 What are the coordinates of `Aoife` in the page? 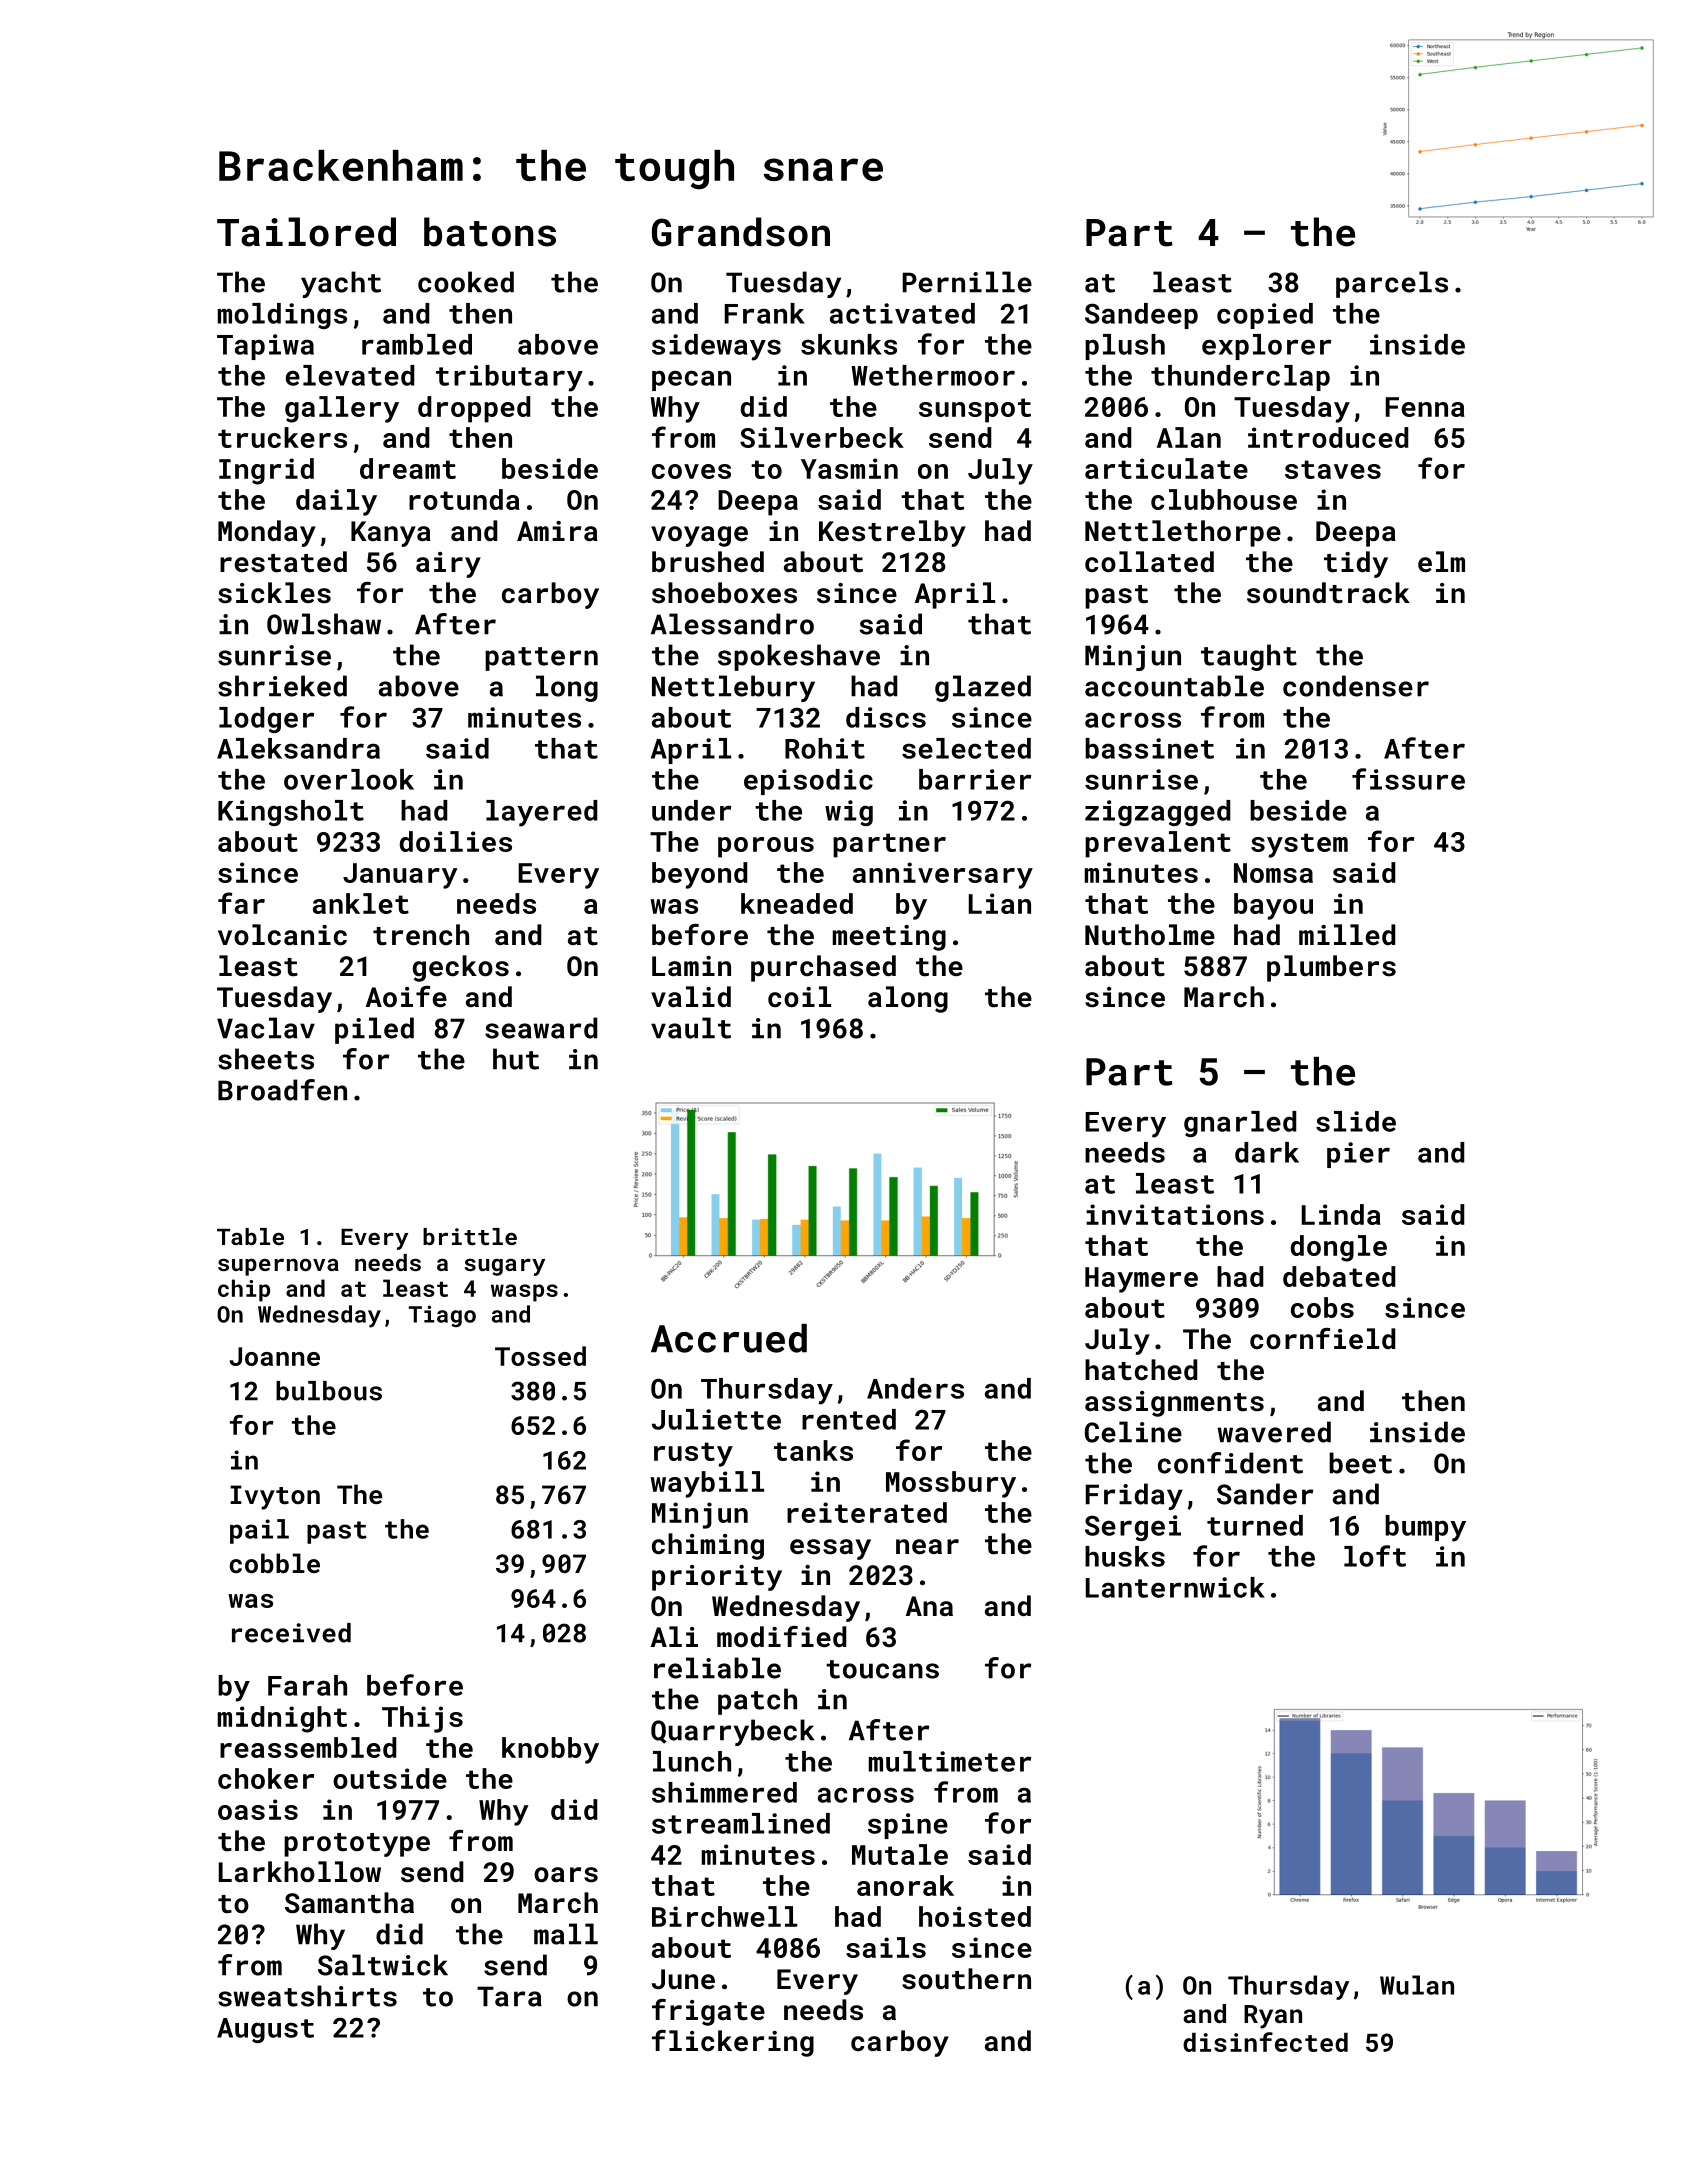 It's located at (406, 996).
